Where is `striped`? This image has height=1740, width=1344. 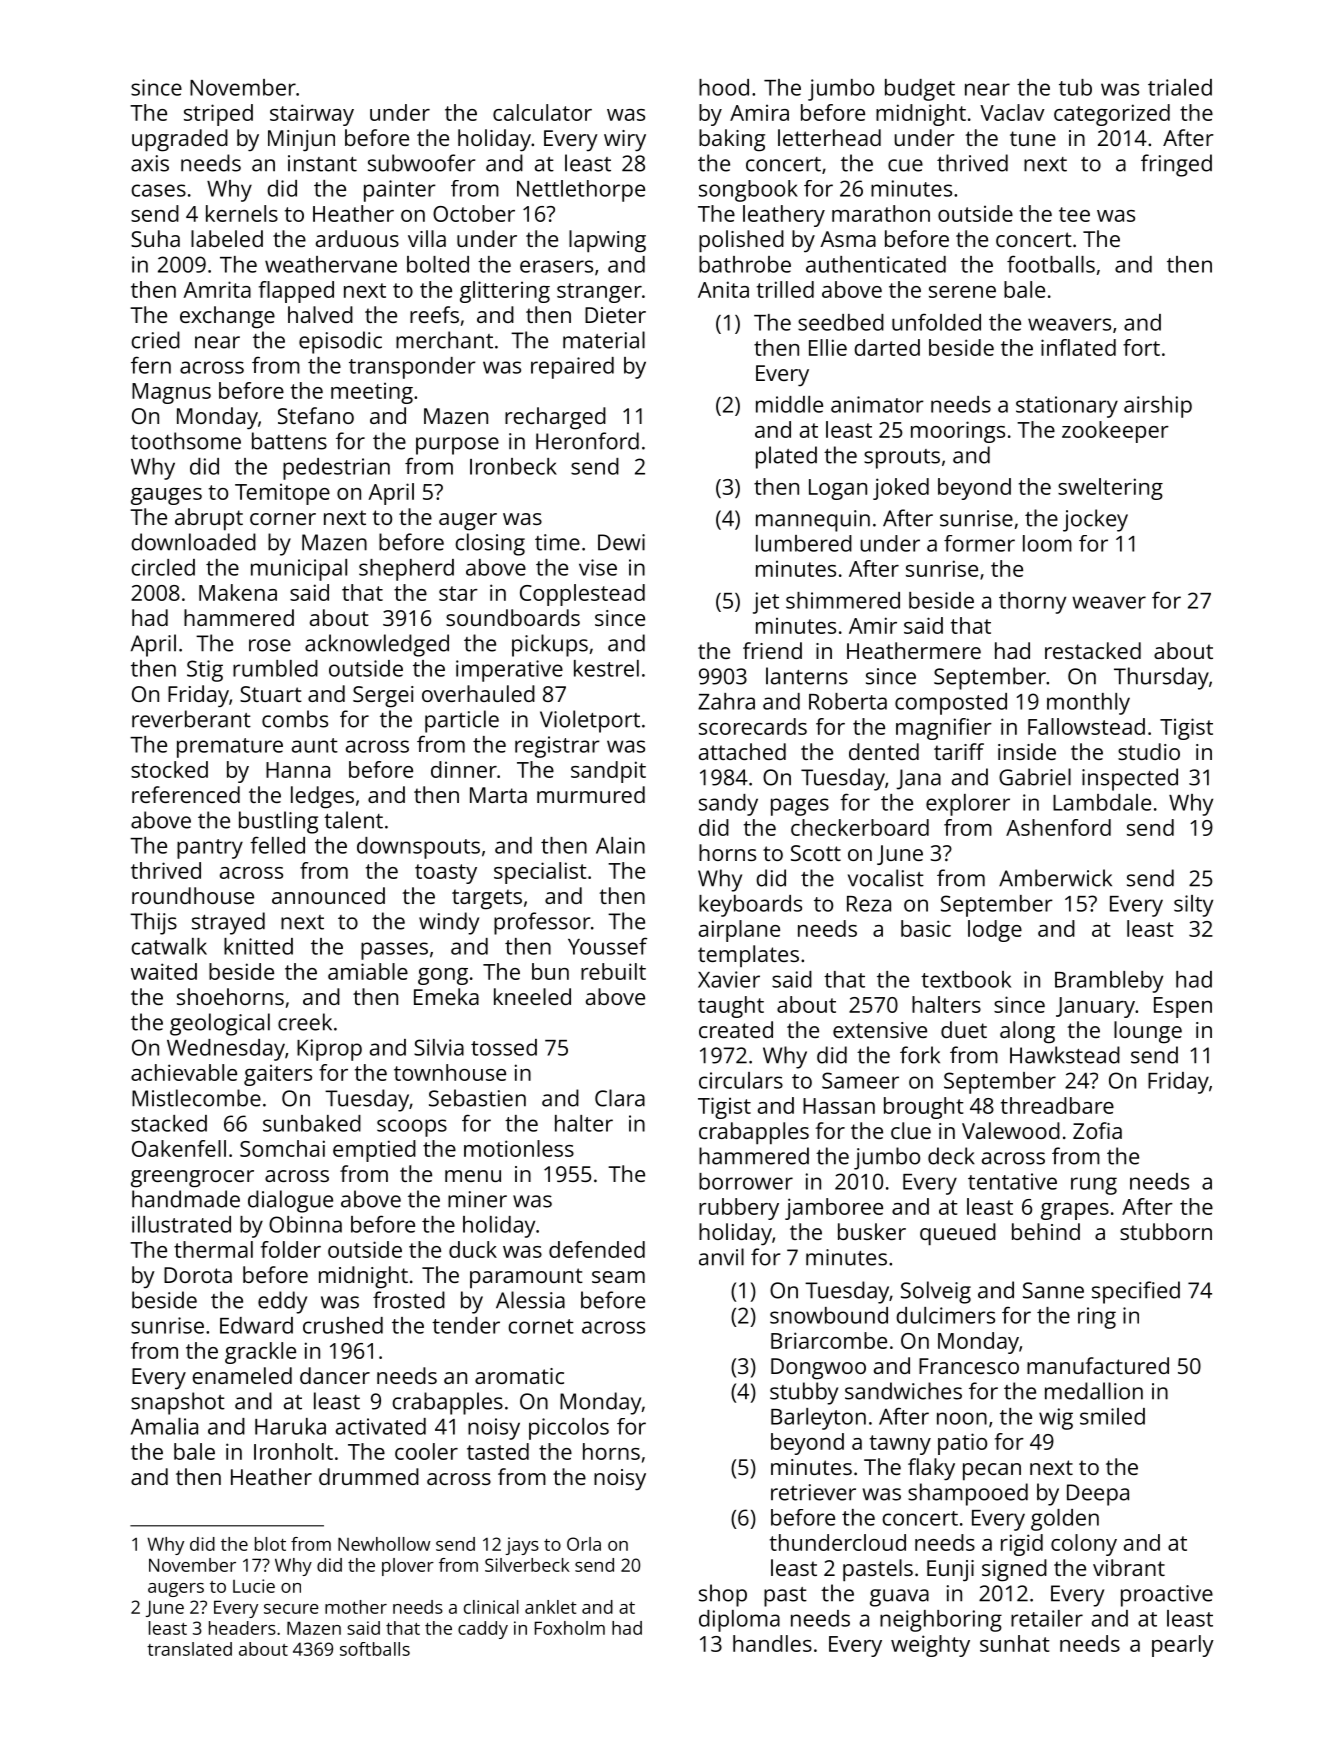
striped is located at coordinates (218, 115).
